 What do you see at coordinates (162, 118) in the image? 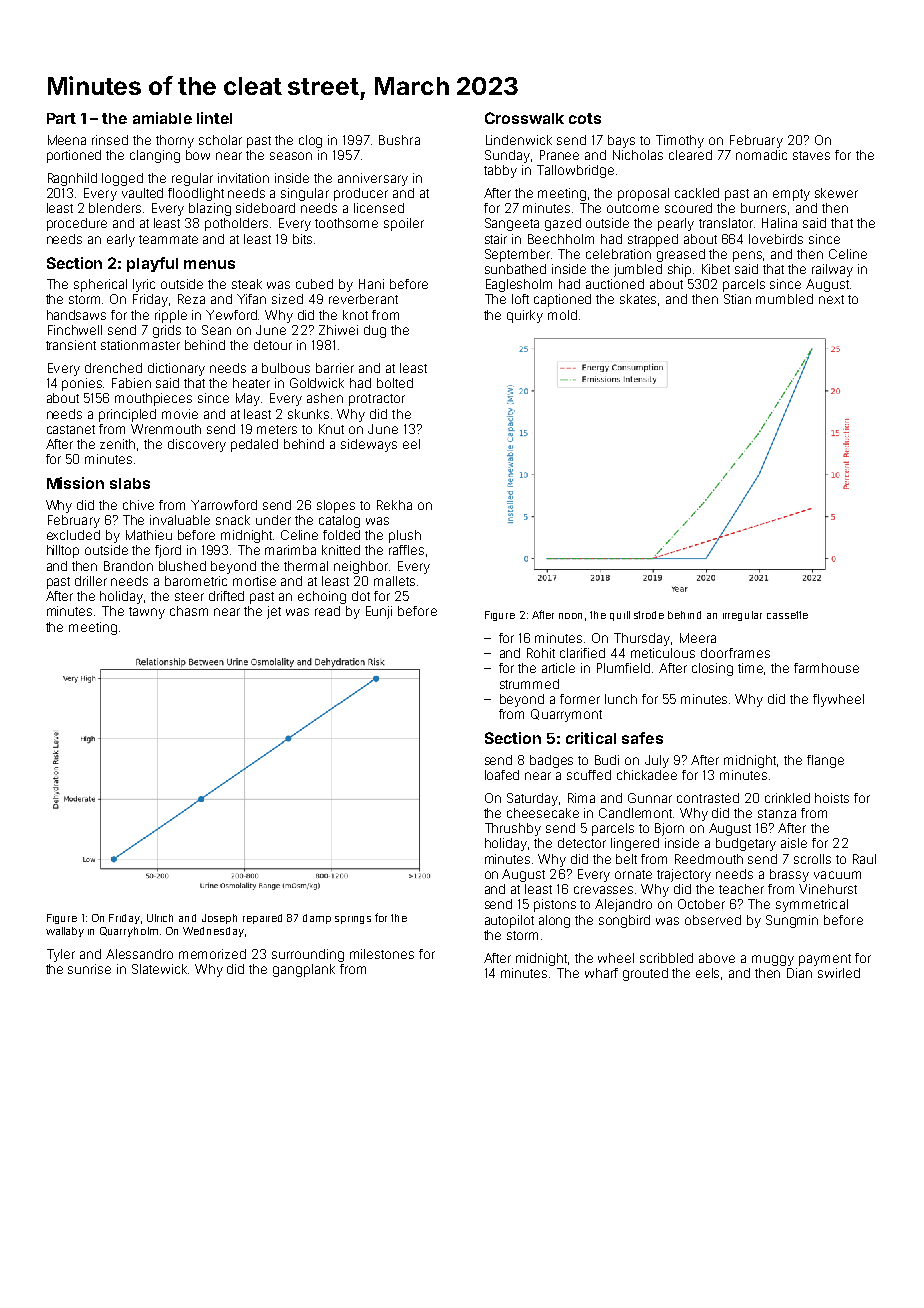
I see `amiable` at bounding box center [162, 118].
